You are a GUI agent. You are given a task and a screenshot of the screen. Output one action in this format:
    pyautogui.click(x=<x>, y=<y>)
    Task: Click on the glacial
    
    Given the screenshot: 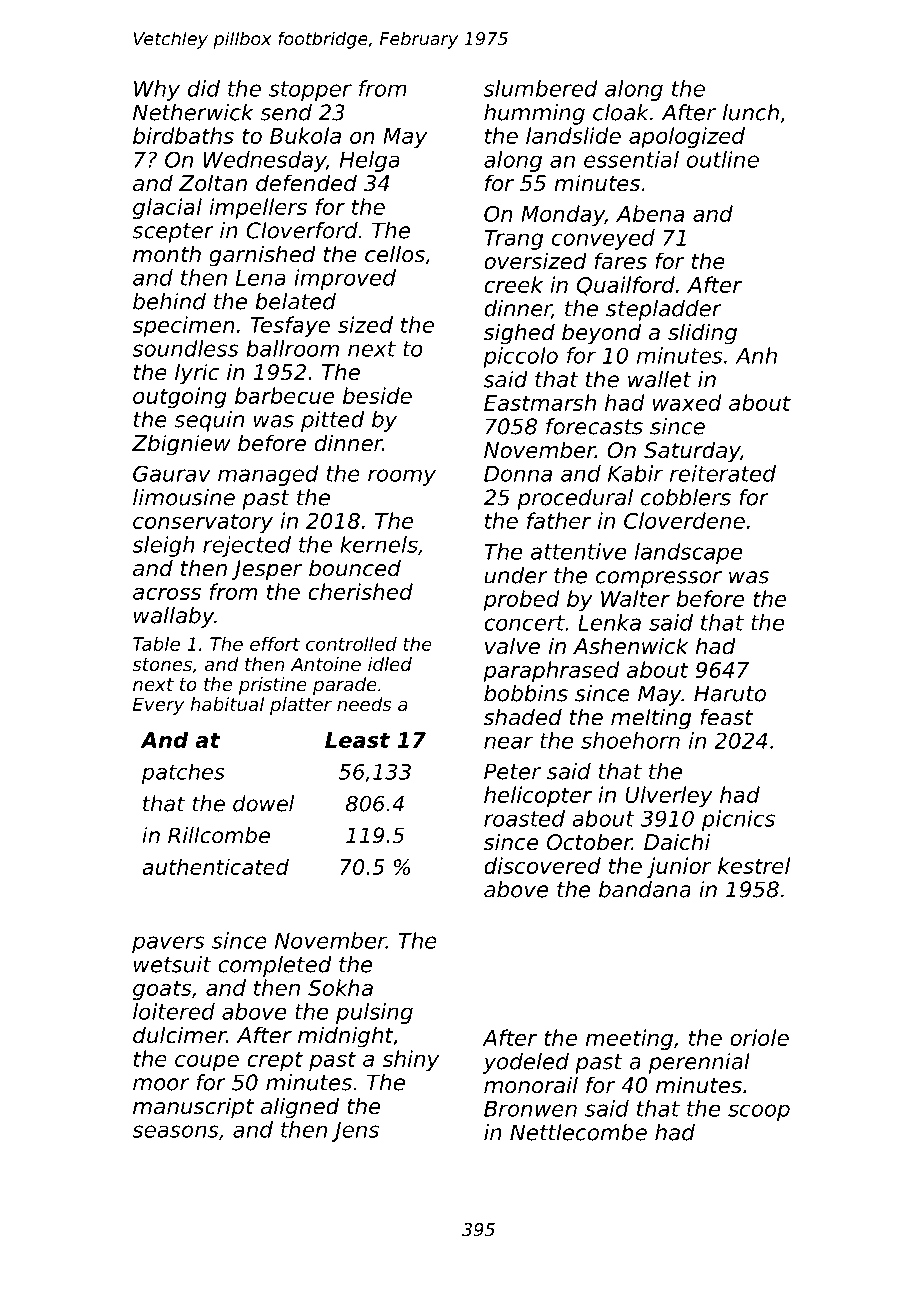 What is the action you would take?
    pyautogui.click(x=167, y=208)
